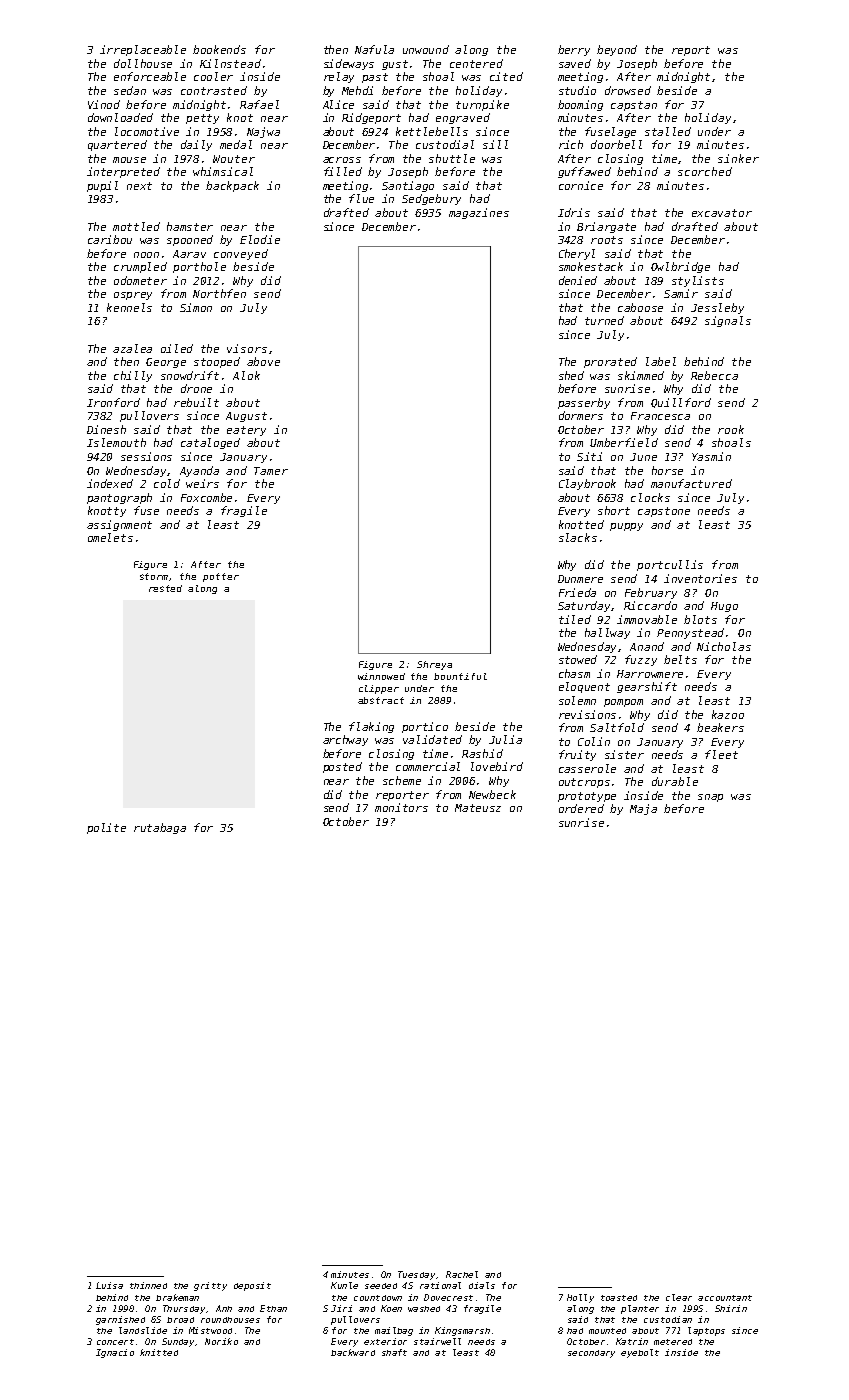  Describe the element at coordinates (434, 665) in the image. I see `Shreya` at that location.
